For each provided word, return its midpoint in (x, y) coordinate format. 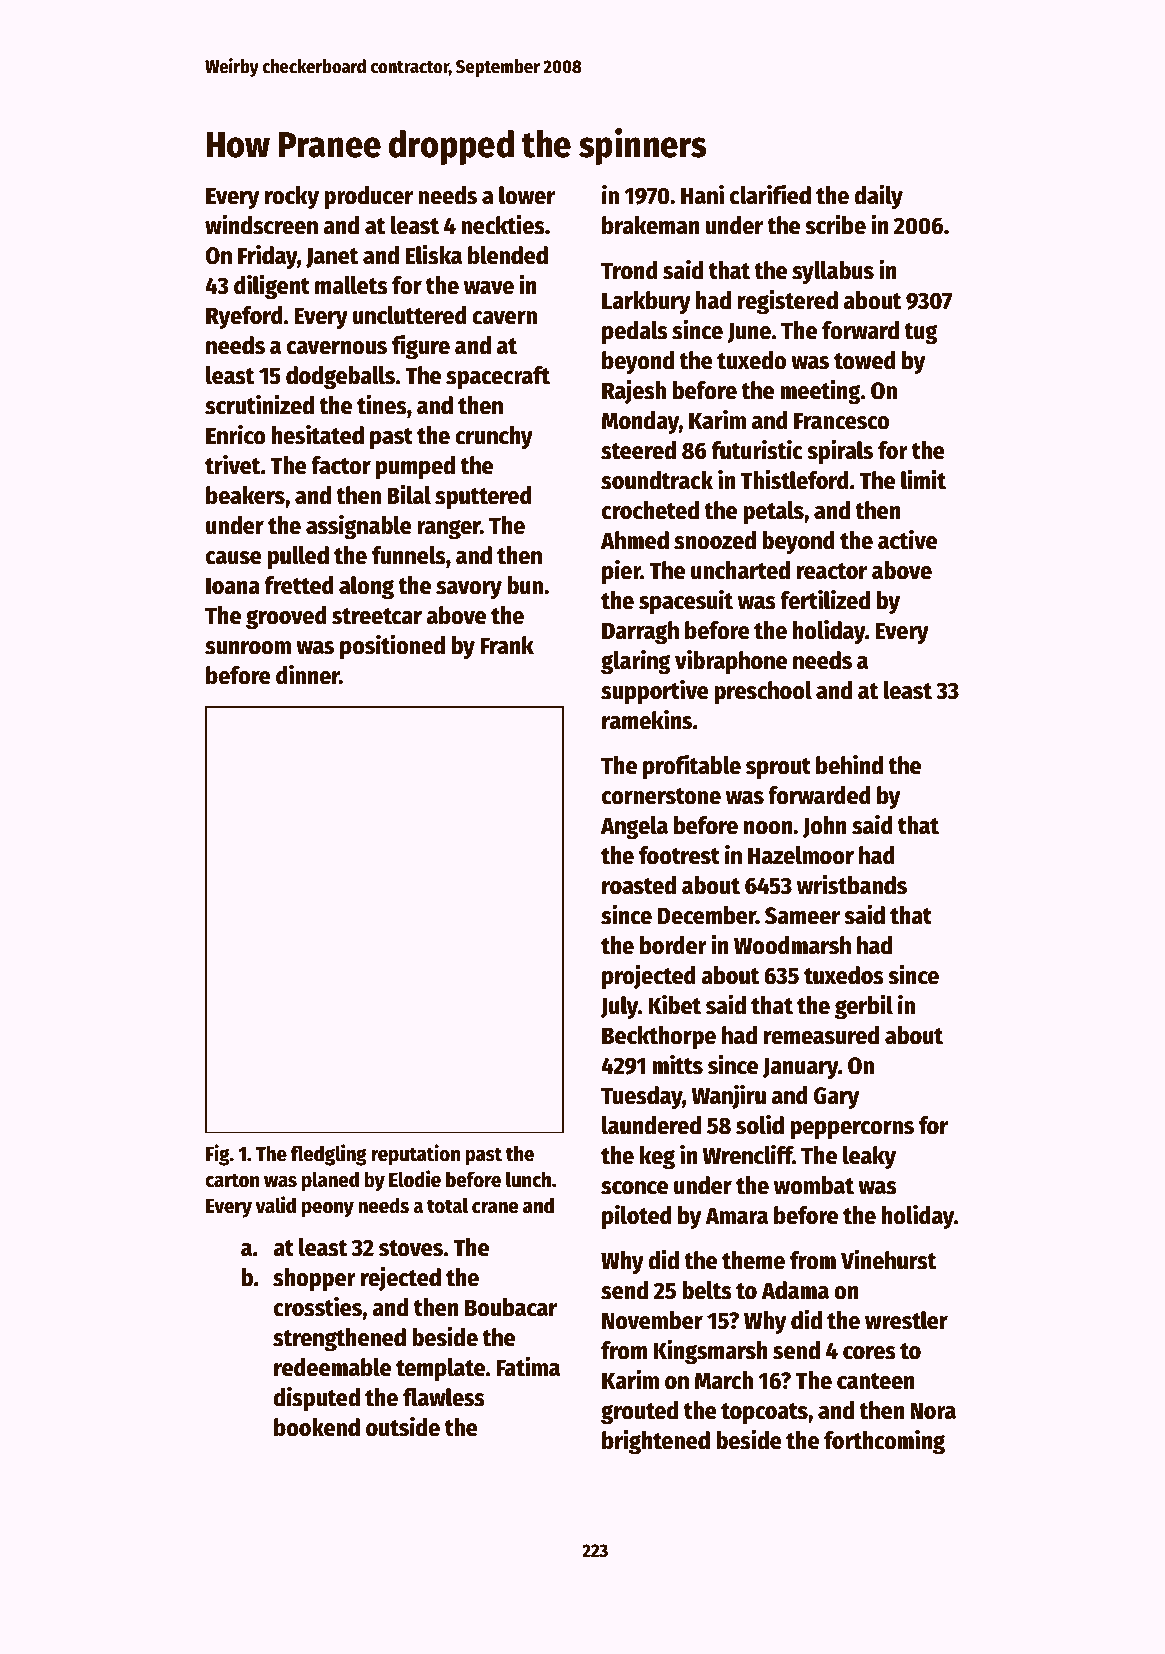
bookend (317, 1427)
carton (232, 1180)
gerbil (864, 1007)
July (619, 1008)
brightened (656, 1442)
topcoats (764, 1413)
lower (527, 195)
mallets (351, 285)
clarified (770, 194)
